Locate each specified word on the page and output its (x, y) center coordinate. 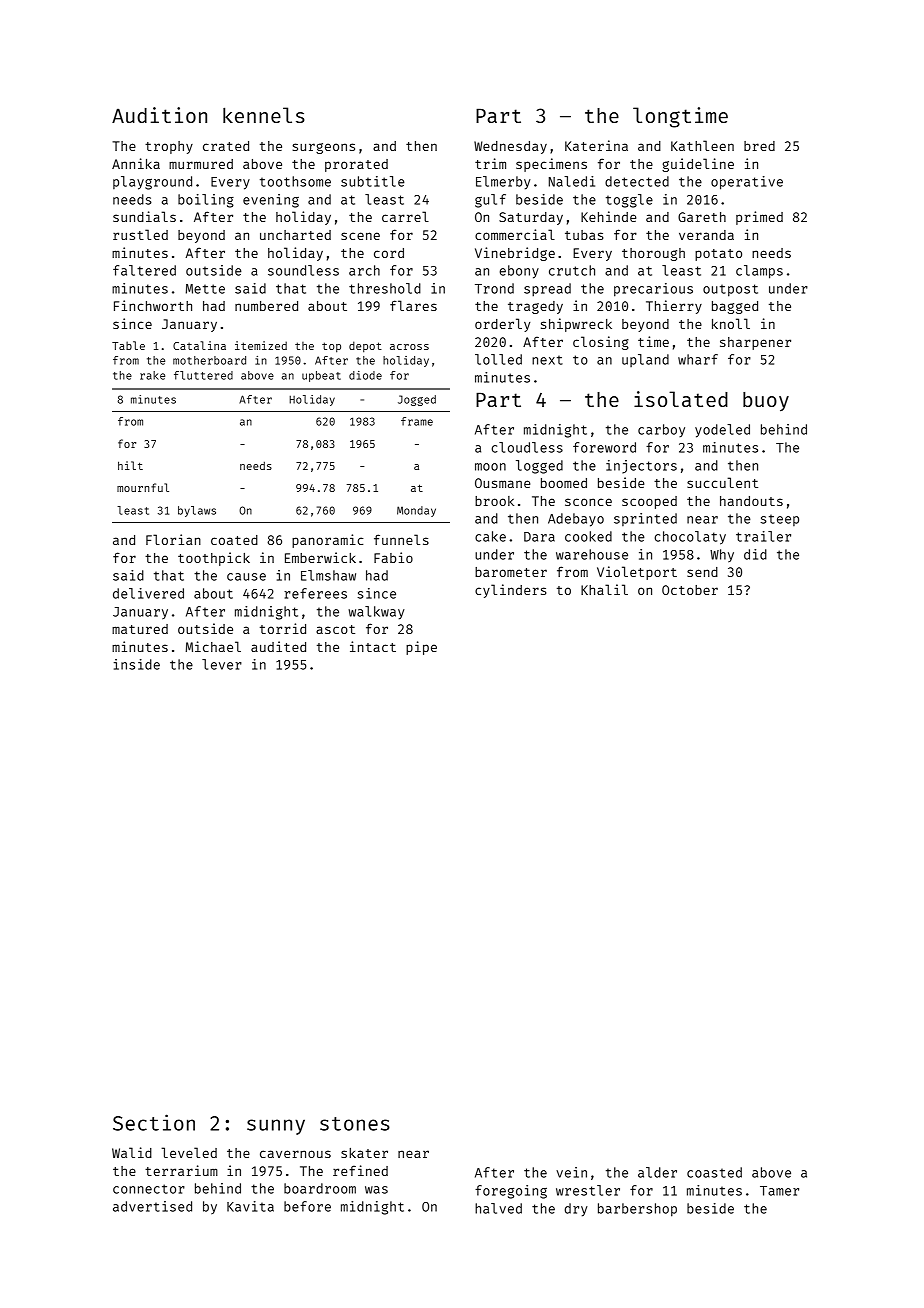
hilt (130, 465)
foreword (604, 447)
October (690, 590)
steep (779, 520)
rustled (140, 234)
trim (490, 163)
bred (759, 146)
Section (154, 1122)
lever (222, 664)
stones (355, 1124)
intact (373, 646)
